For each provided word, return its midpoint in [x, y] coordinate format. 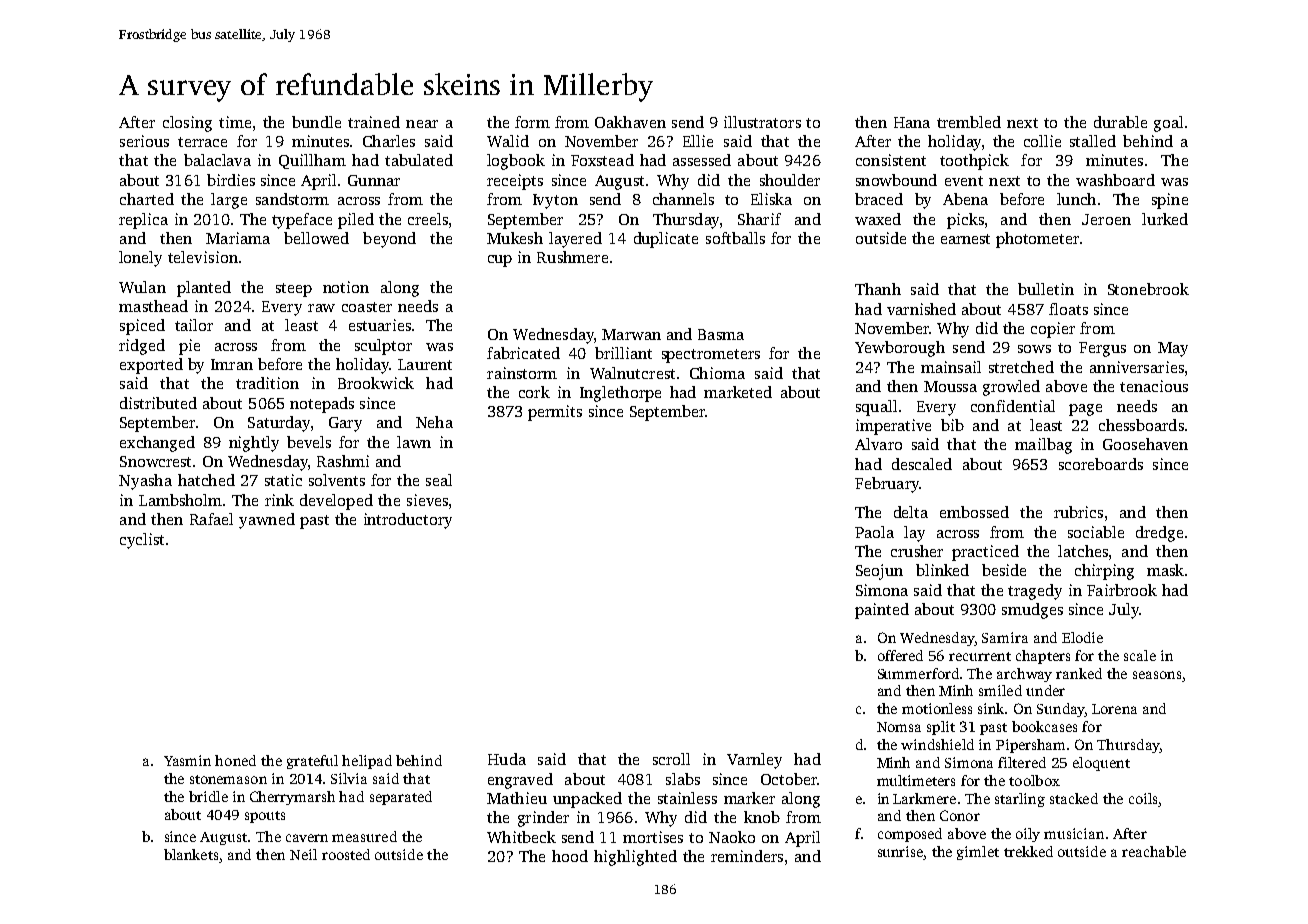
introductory [408, 521]
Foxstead [602, 160]
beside [1004, 570]
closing [187, 124]
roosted [346, 854]
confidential [1013, 406]
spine [1170, 201]
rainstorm [522, 373]
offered [900, 655]
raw [321, 308]
